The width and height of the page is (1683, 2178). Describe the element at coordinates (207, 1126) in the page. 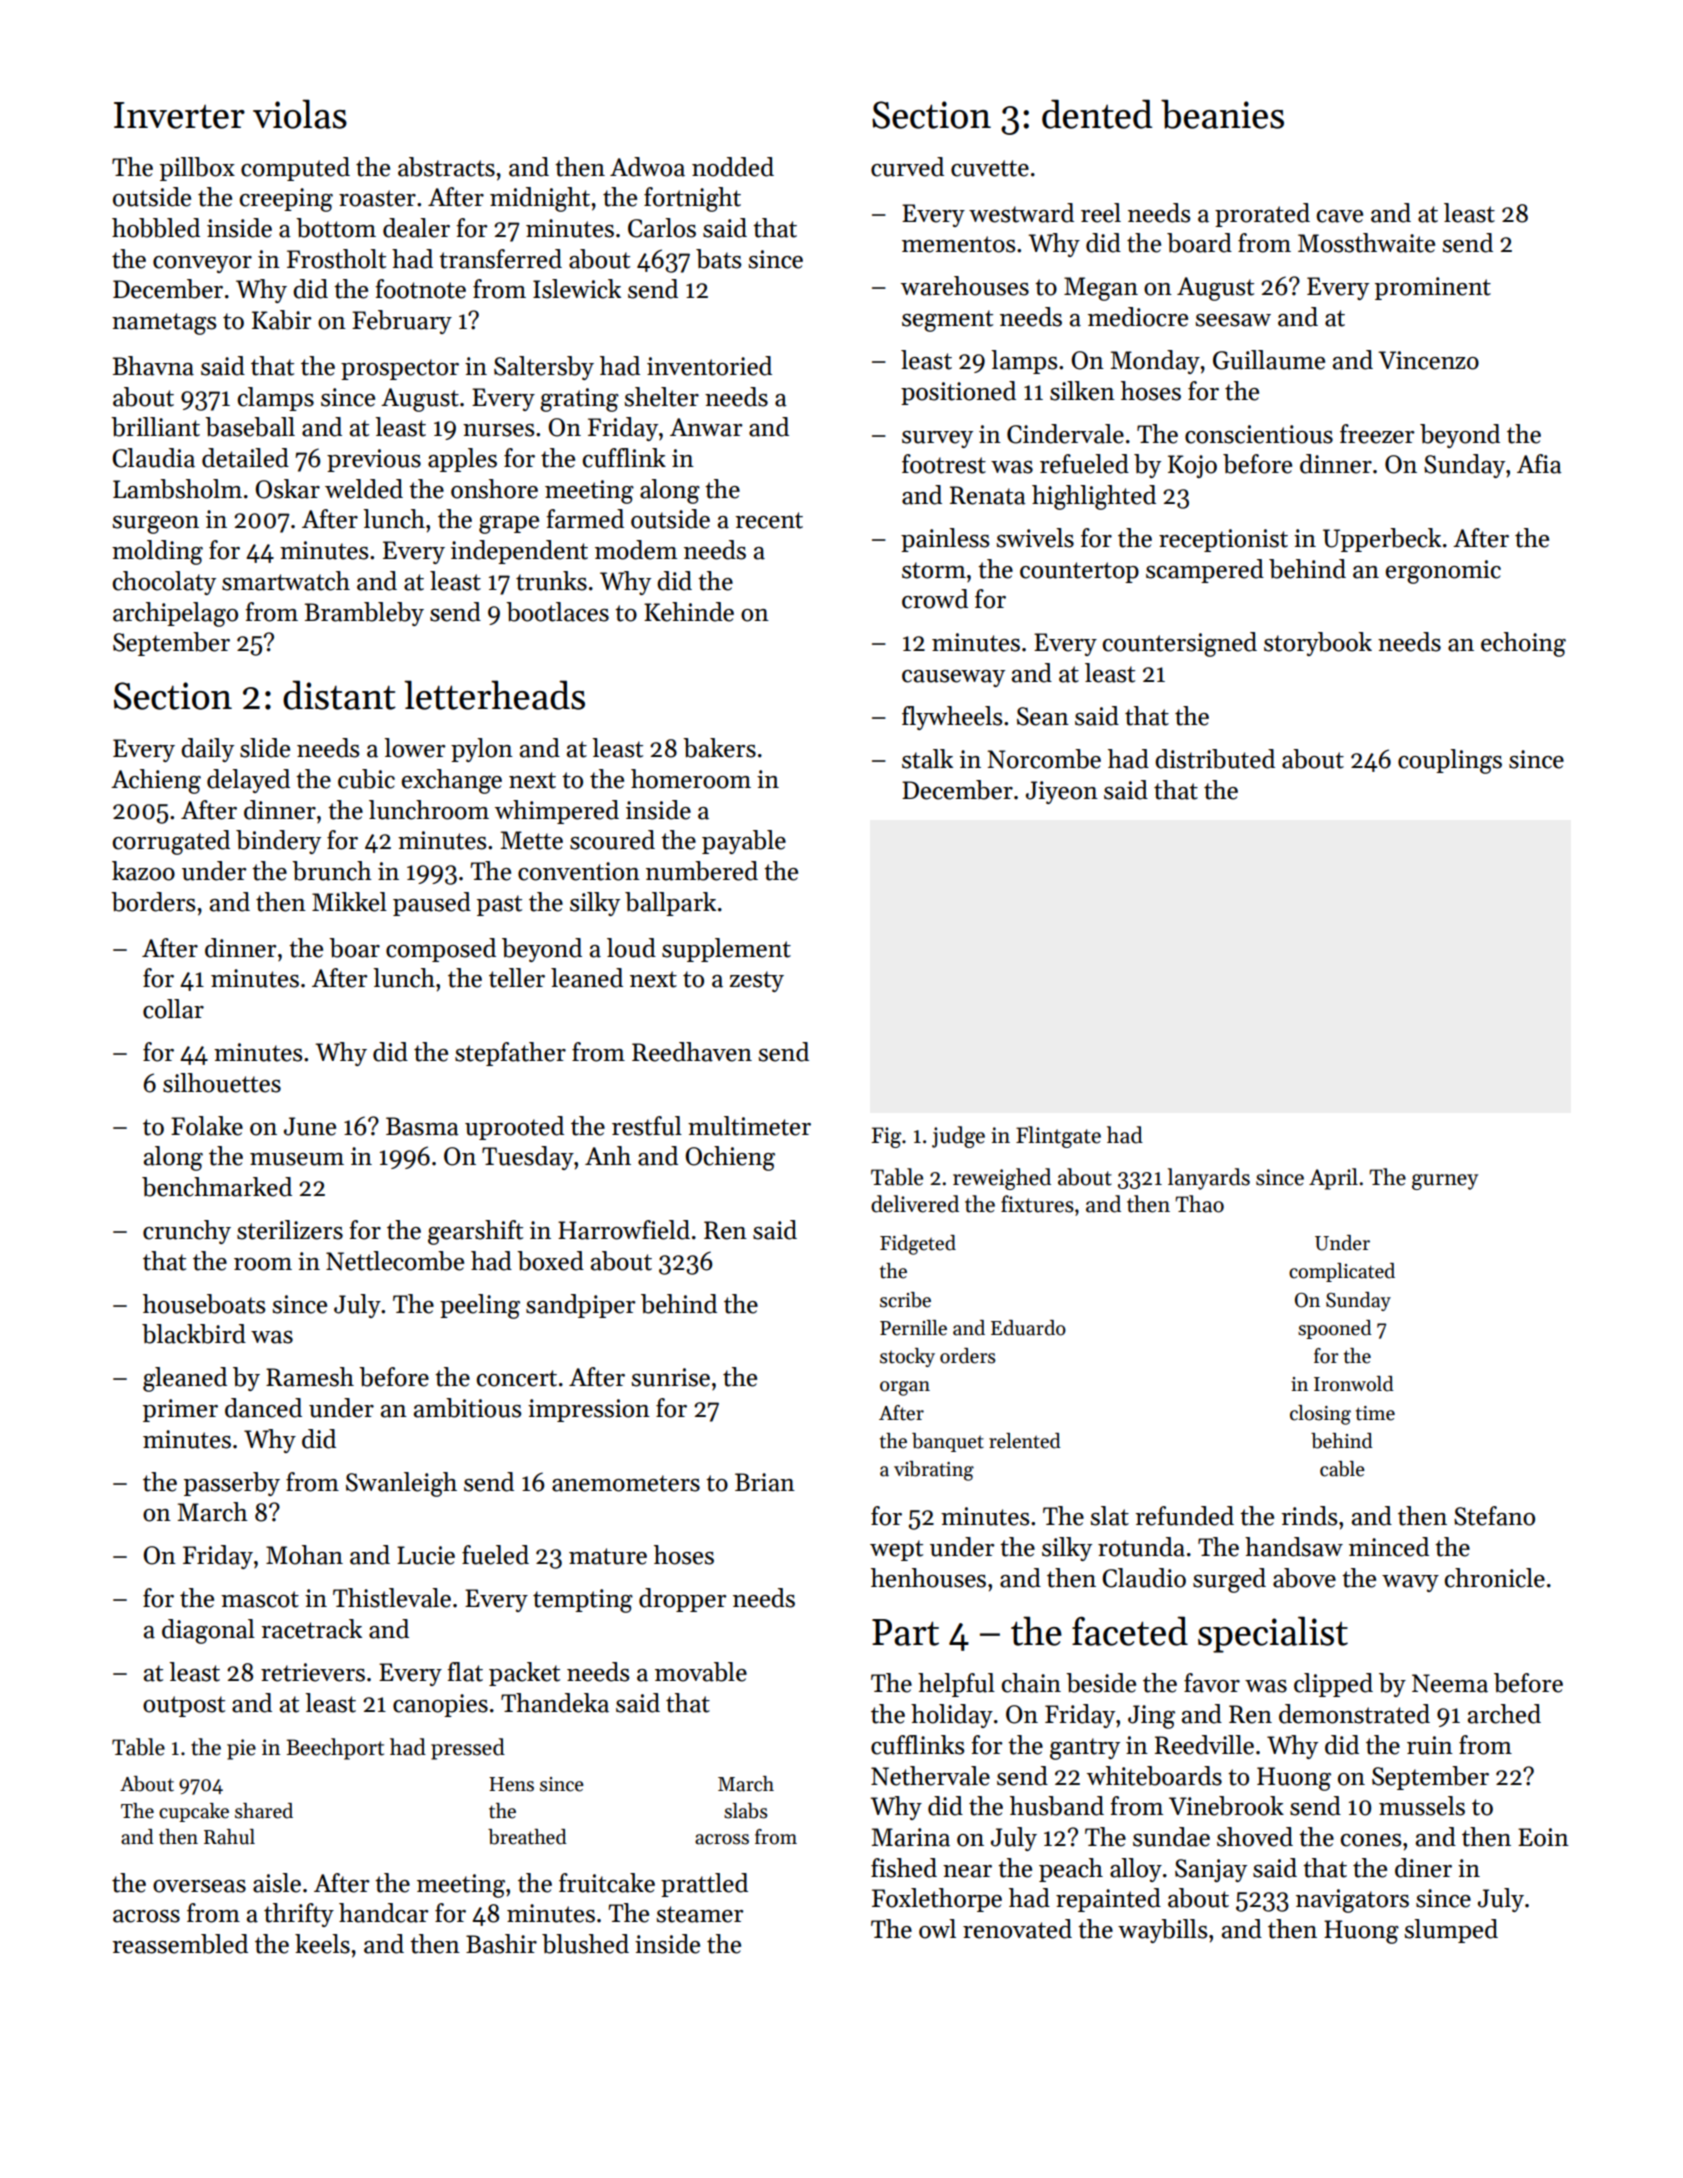

I see `Folake` at that location.
